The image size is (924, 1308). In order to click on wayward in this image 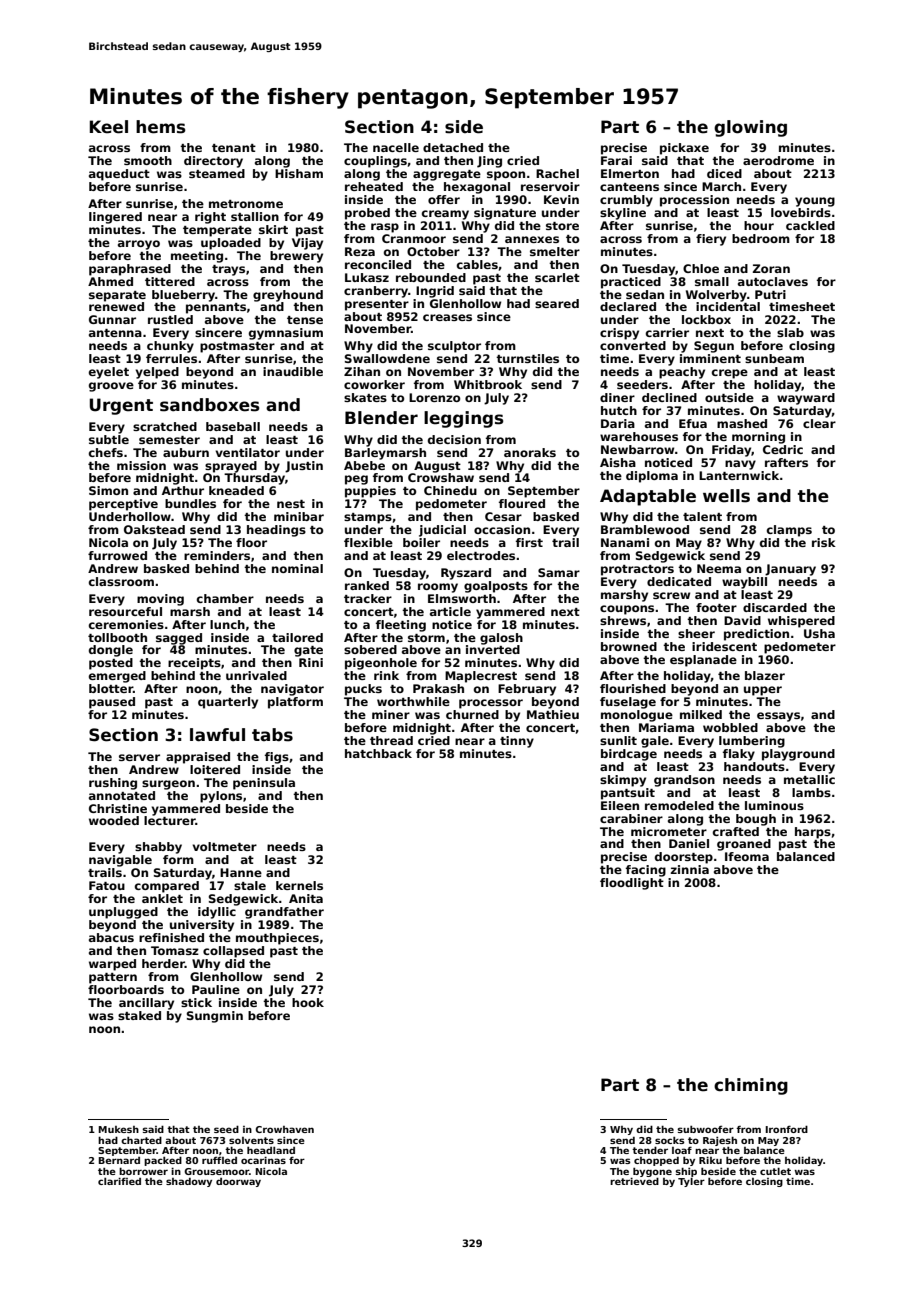, I will do `click(806, 399)`.
